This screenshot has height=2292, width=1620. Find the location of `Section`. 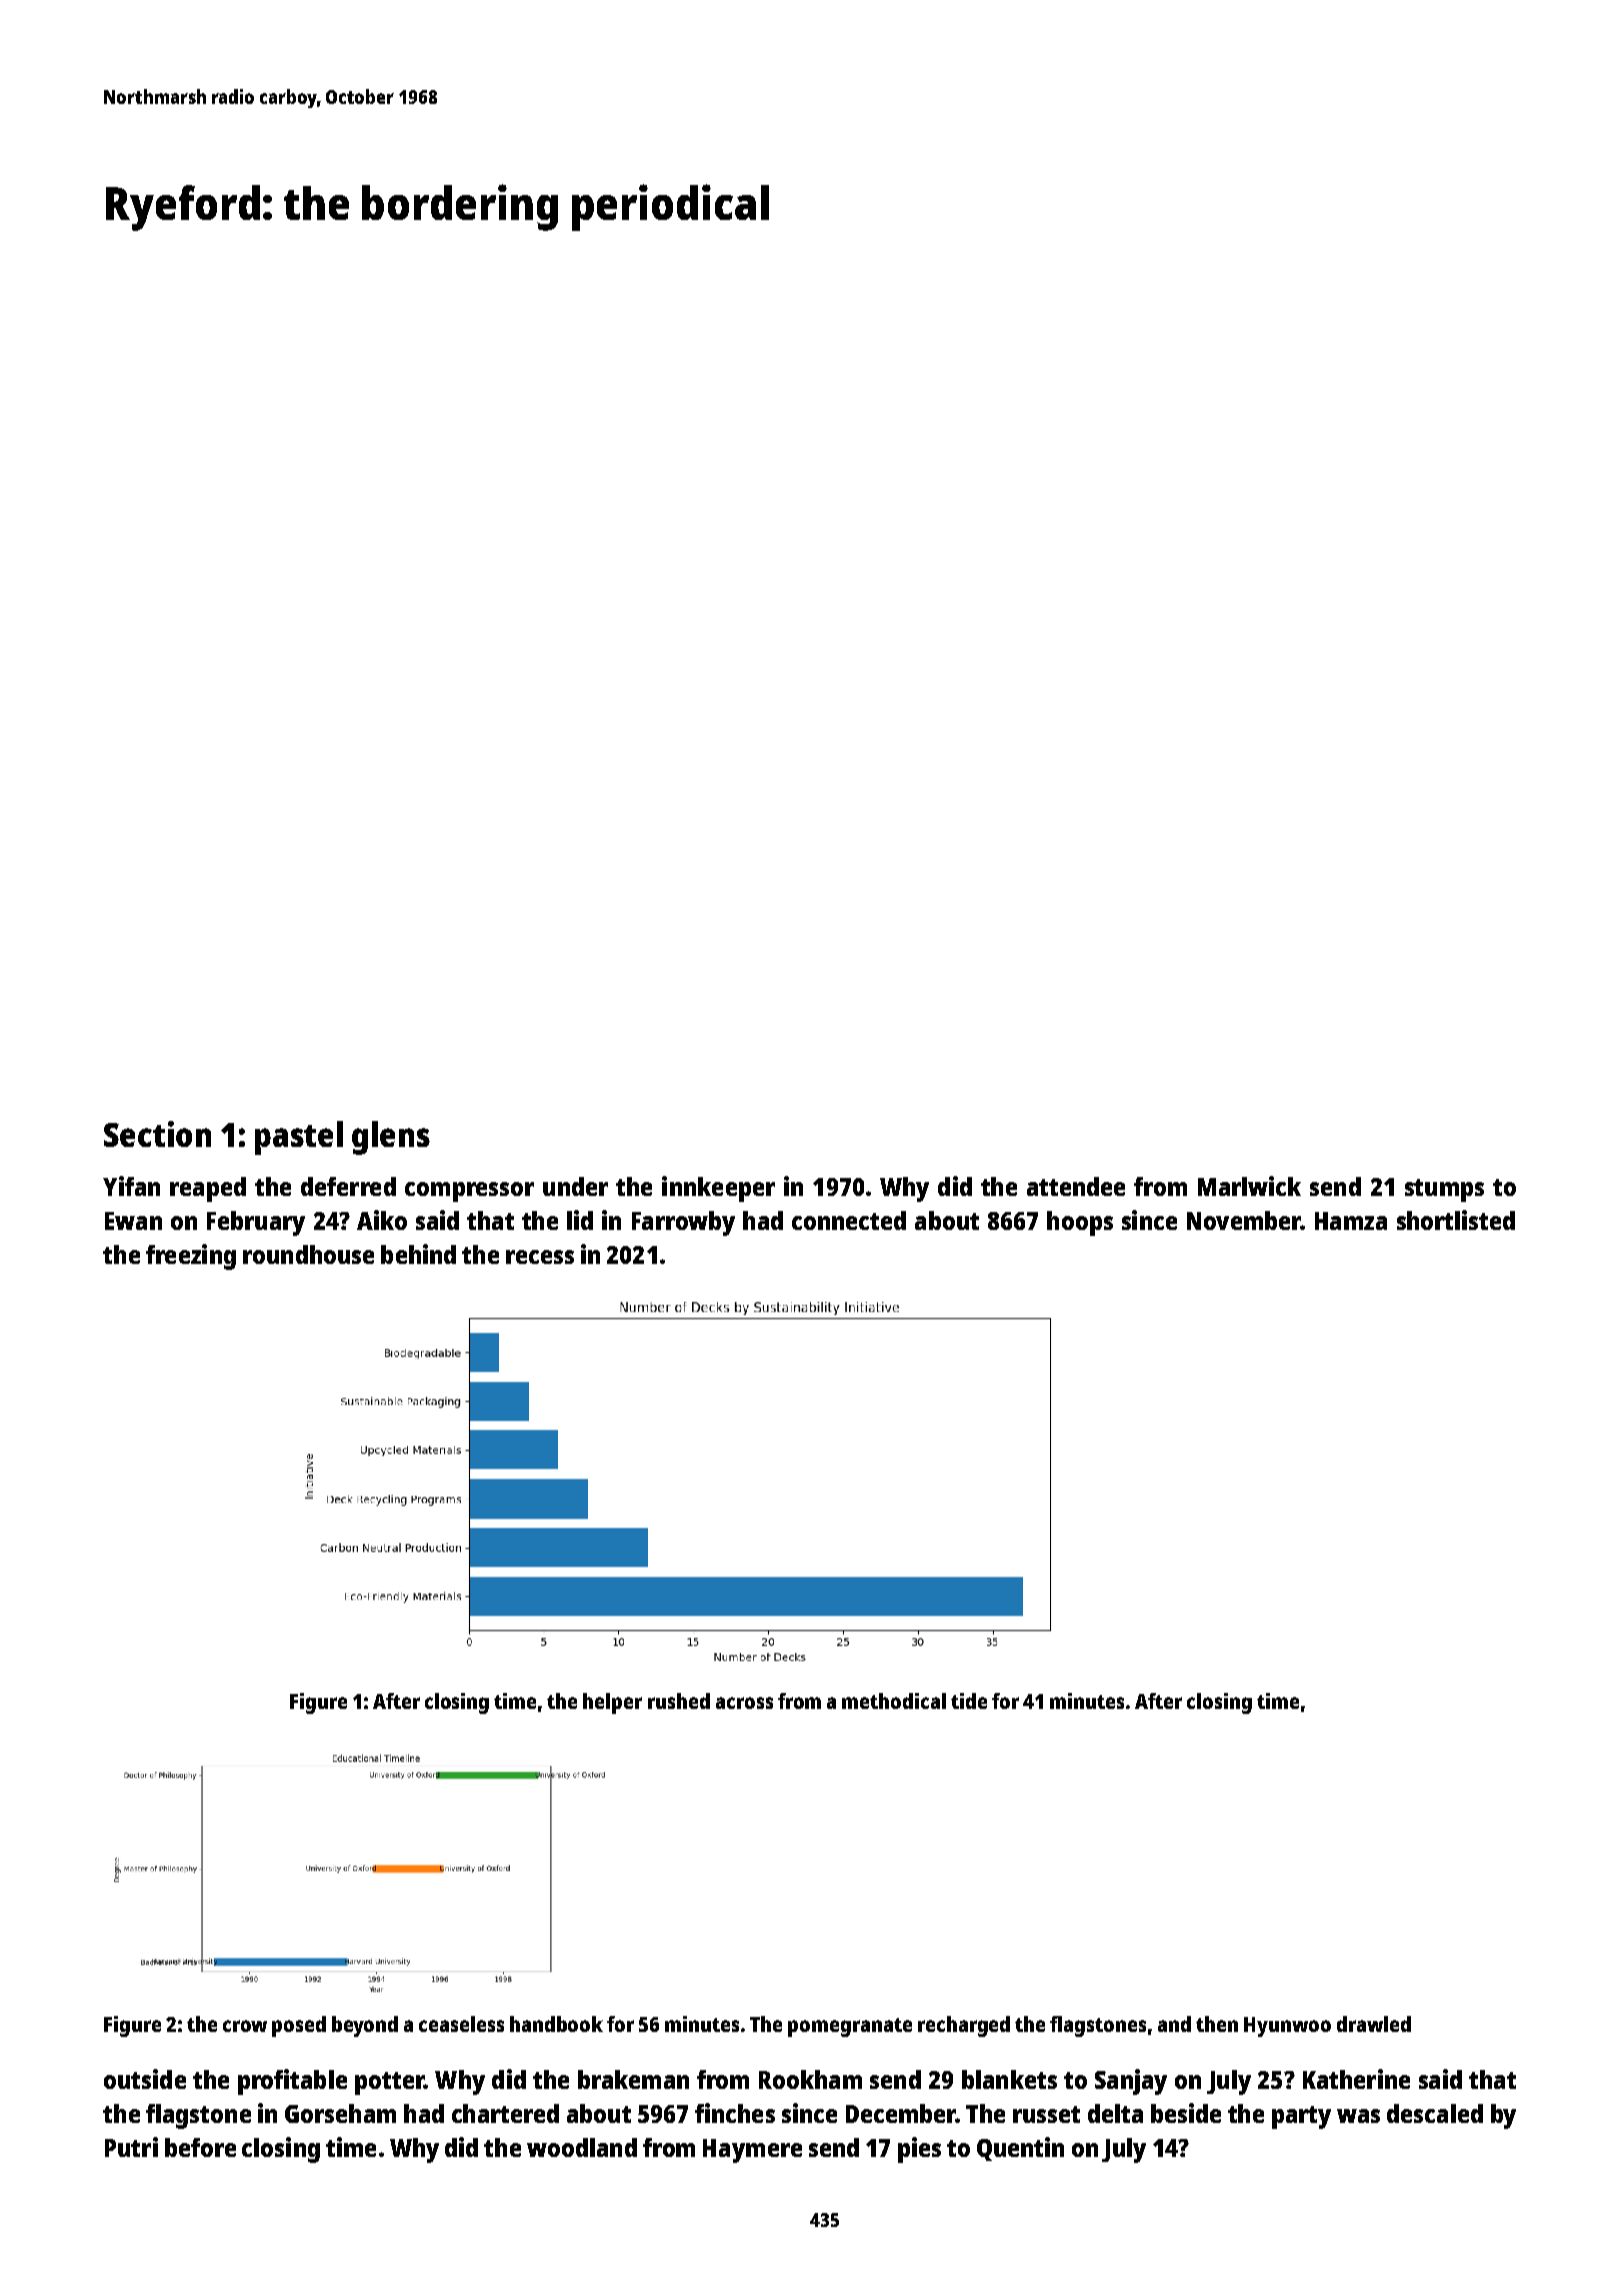

Section is located at coordinates (157, 1134).
